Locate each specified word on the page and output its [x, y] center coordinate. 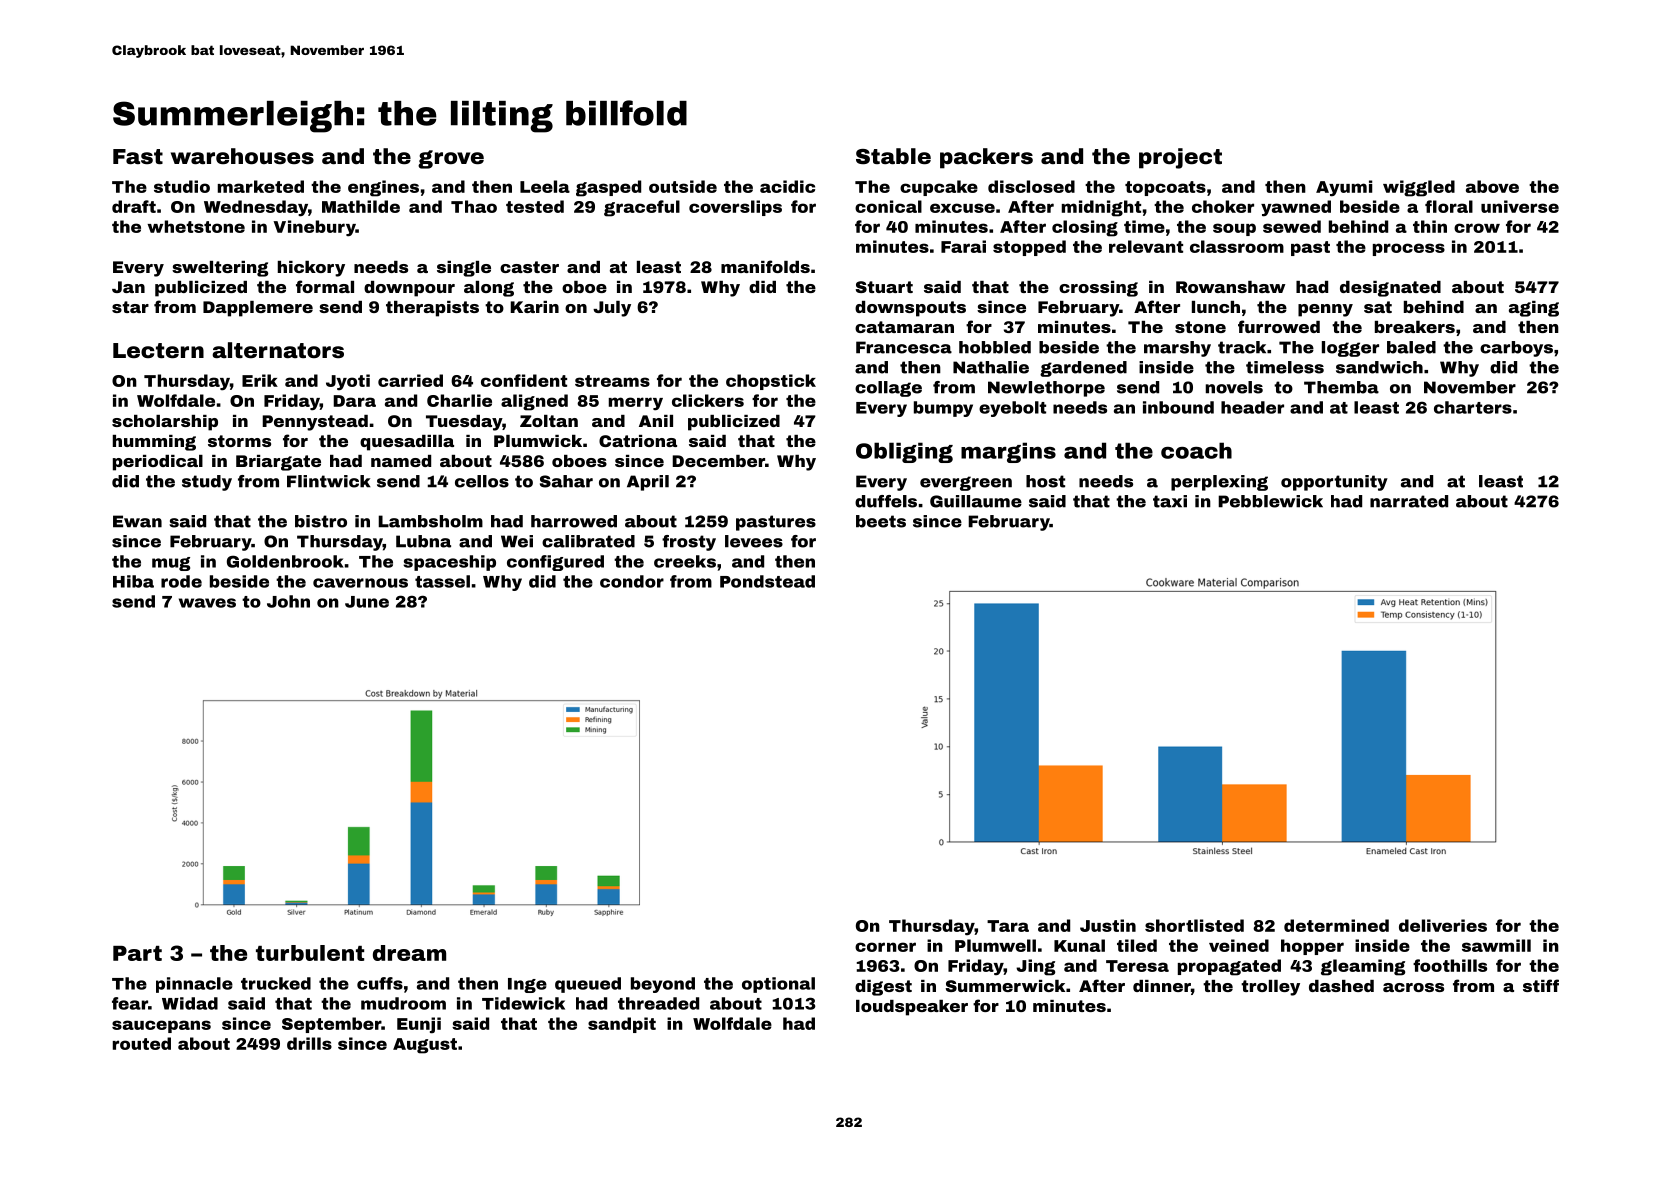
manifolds [765, 266]
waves [207, 603]
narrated [1409, 501]
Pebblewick [1270, 501]
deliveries [1443, 925]
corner [885, 947]
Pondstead [767, 581]
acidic [787, 186]
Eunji [419, 1025]
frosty [689, 543]
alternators [278, 350]
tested [535, 206]
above [1492, 186]
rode [181, 581]
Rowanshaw [1230, 287]
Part [137, 953]
